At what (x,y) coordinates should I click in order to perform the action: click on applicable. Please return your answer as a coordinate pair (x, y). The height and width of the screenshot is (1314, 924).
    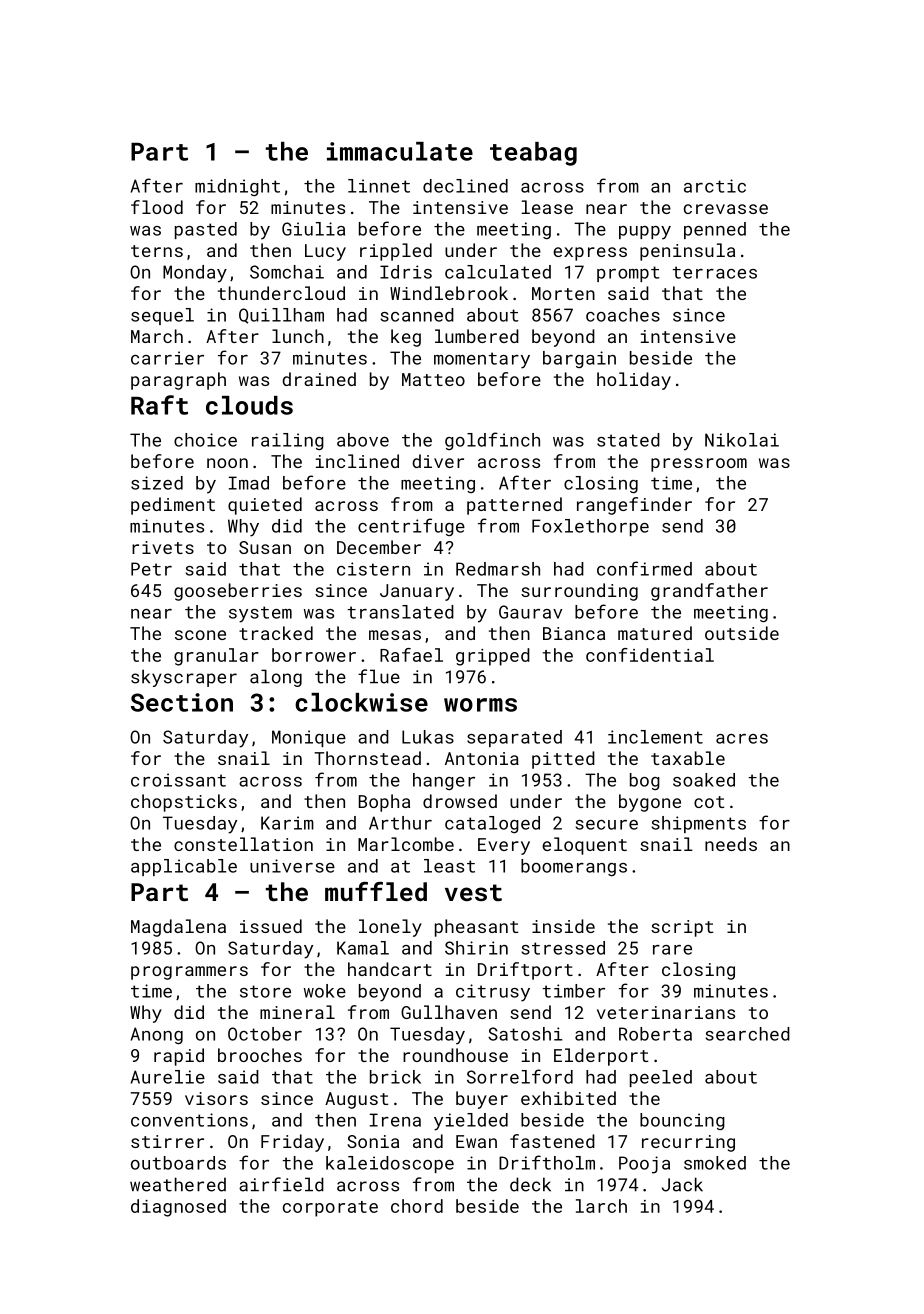
    Looking at the image, I should click on (184, 867).
